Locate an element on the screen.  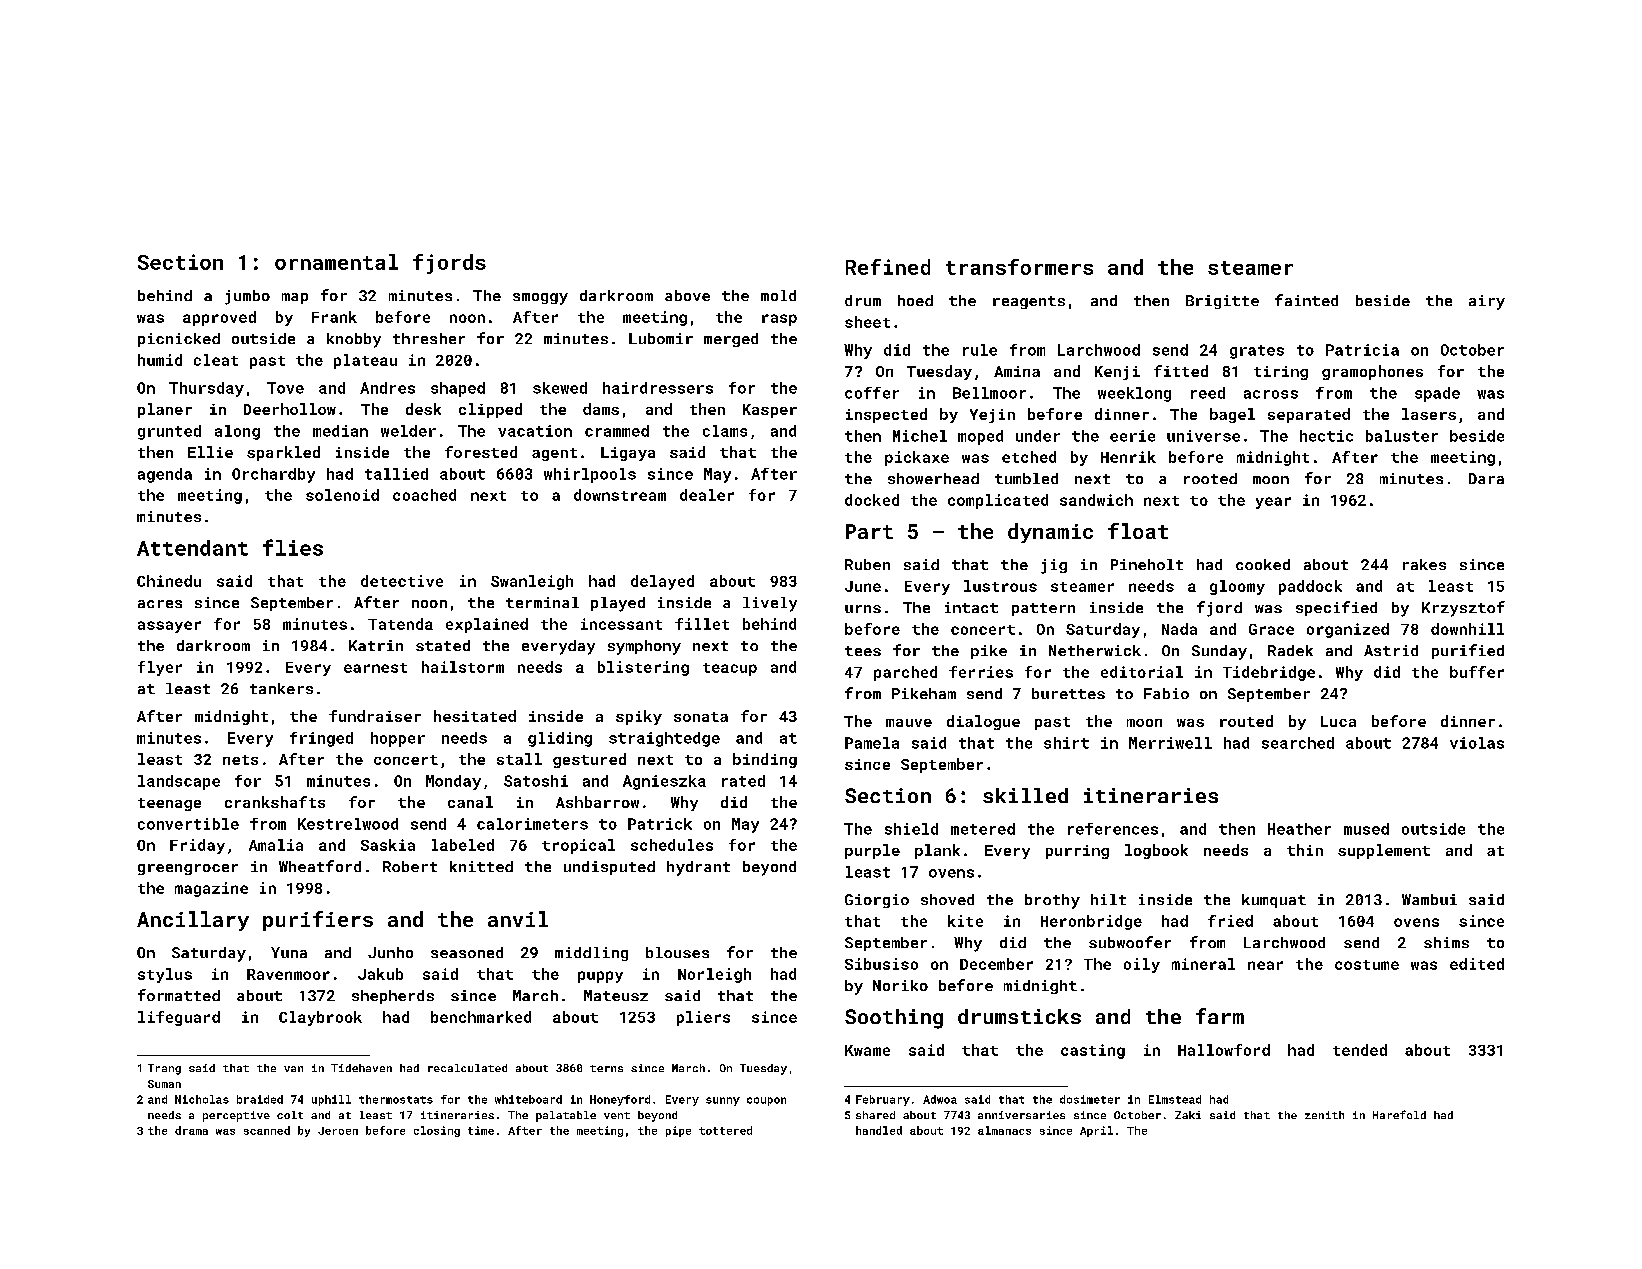
edited is located at coordinates (1477, 964).
